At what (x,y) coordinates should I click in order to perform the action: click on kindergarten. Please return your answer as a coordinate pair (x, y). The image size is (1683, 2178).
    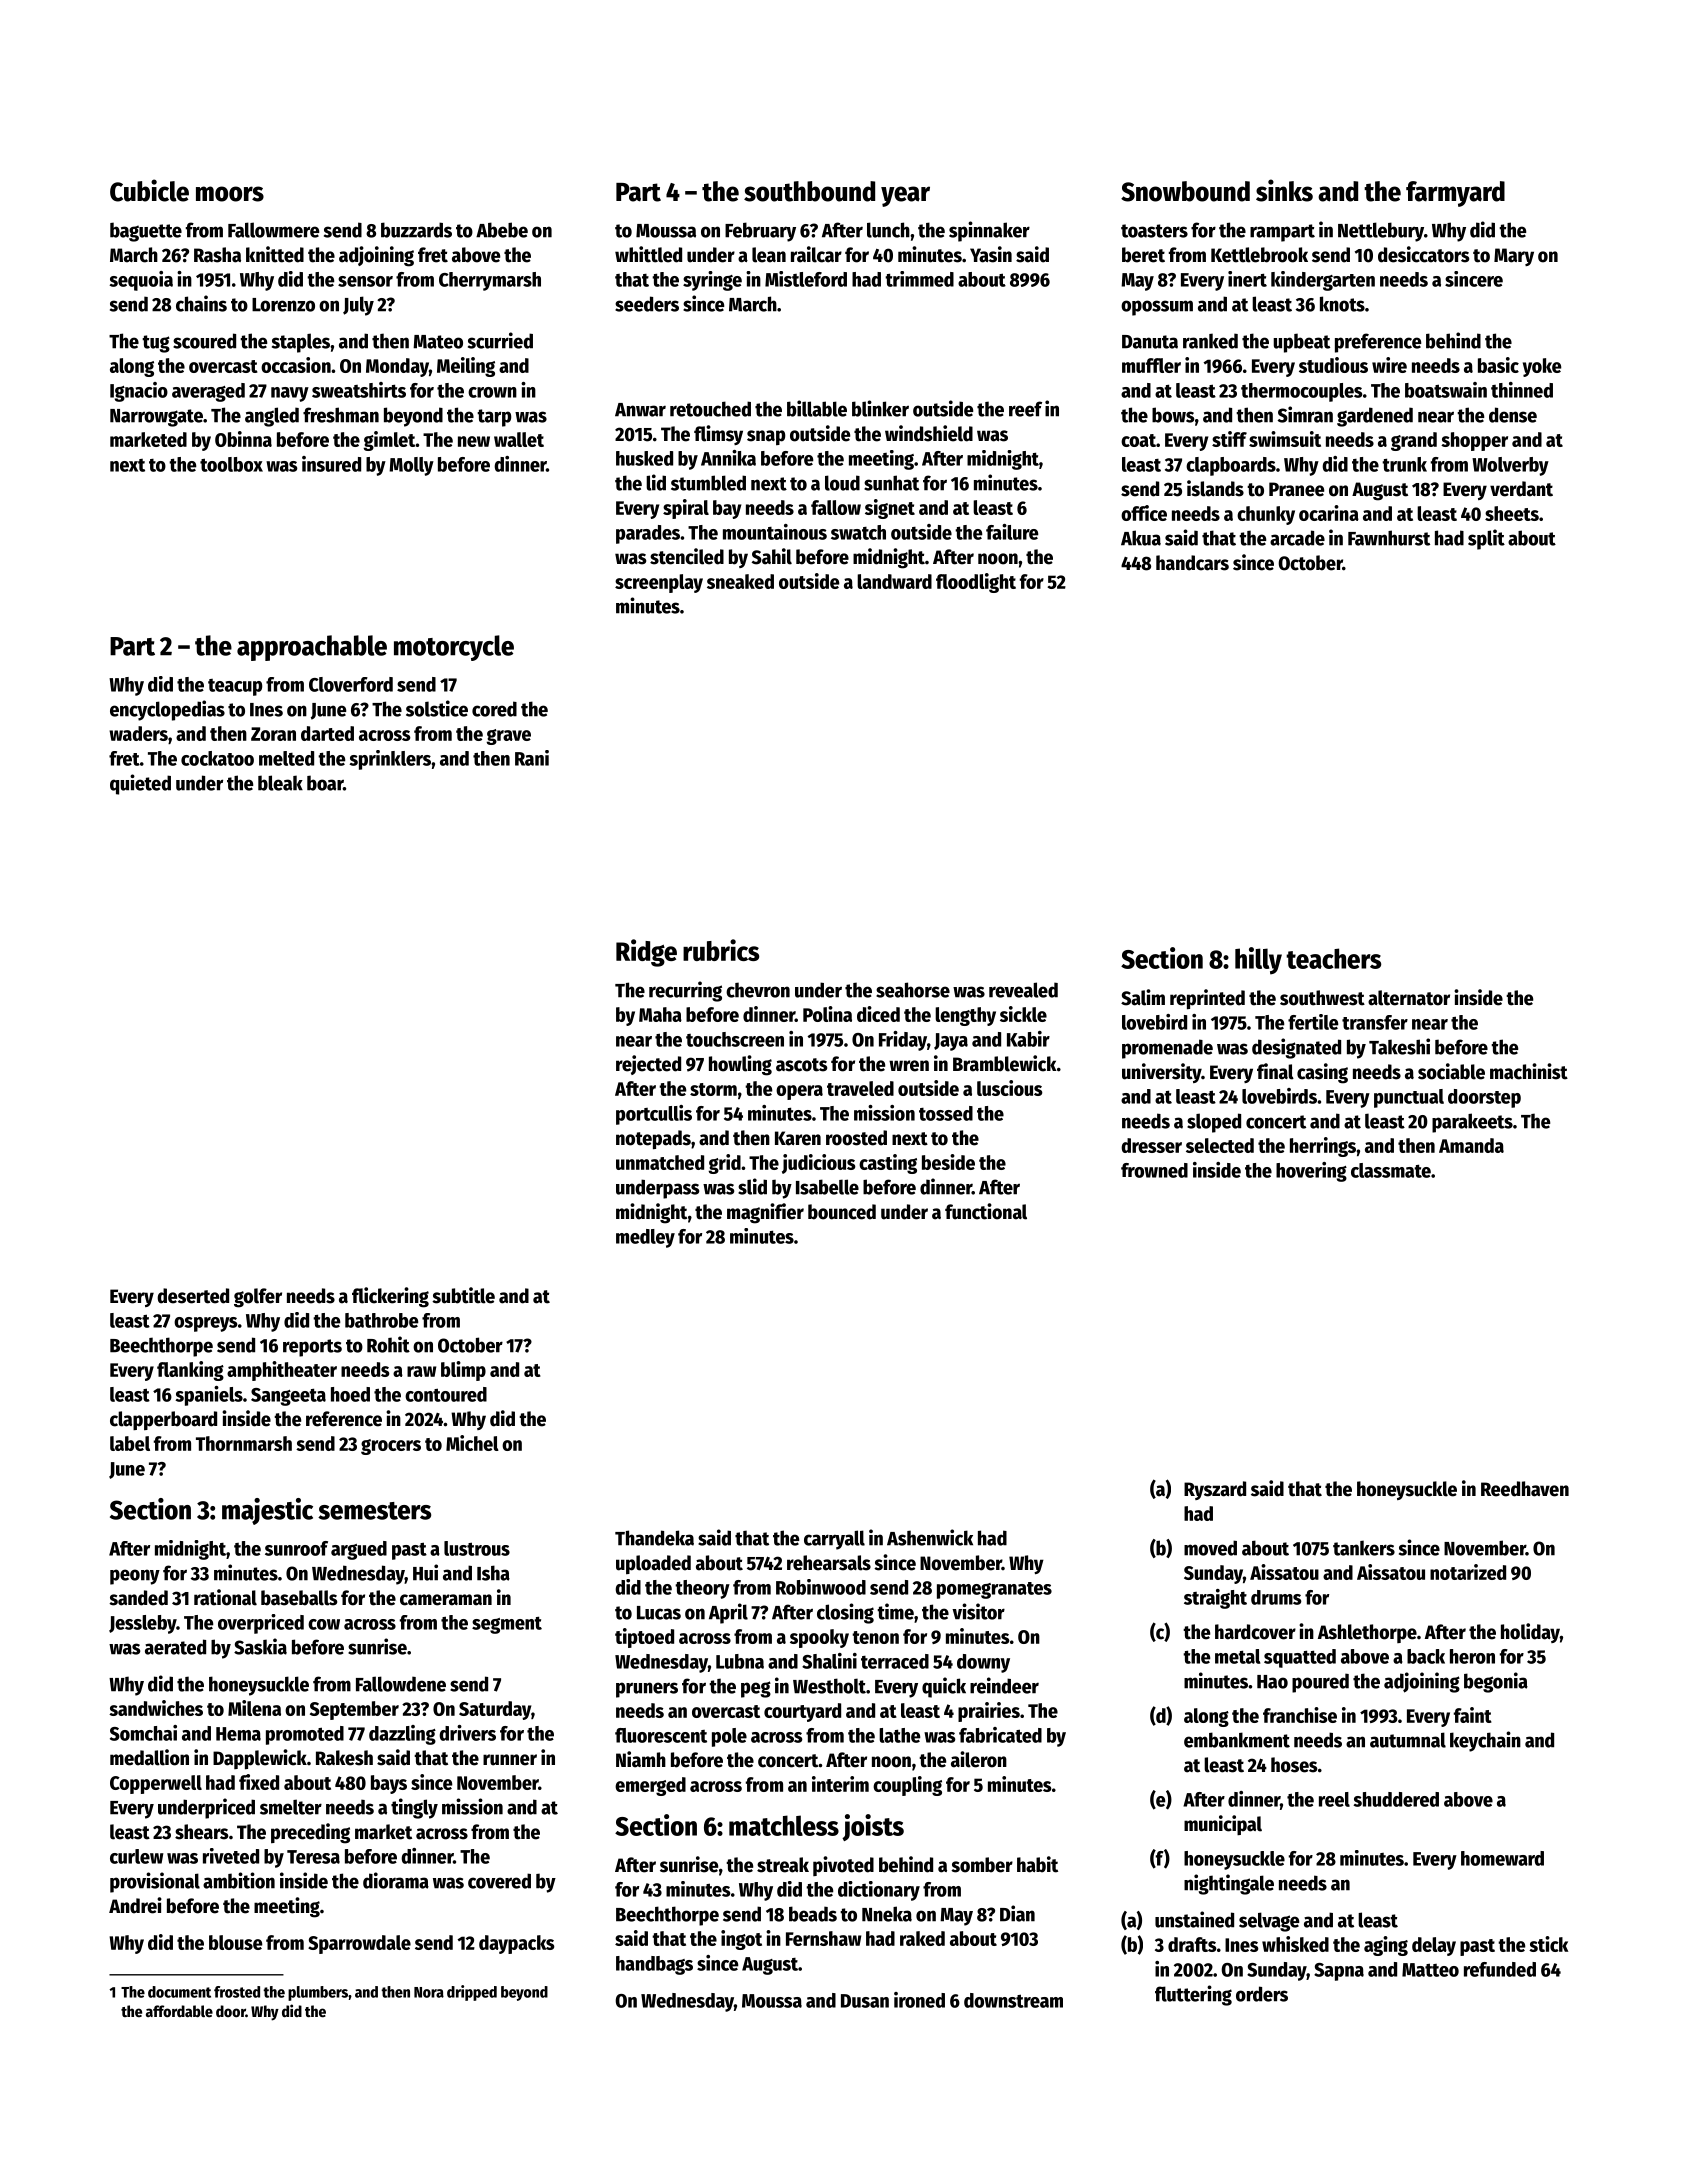
    Looking at the image, I should click on (1323, 281).
